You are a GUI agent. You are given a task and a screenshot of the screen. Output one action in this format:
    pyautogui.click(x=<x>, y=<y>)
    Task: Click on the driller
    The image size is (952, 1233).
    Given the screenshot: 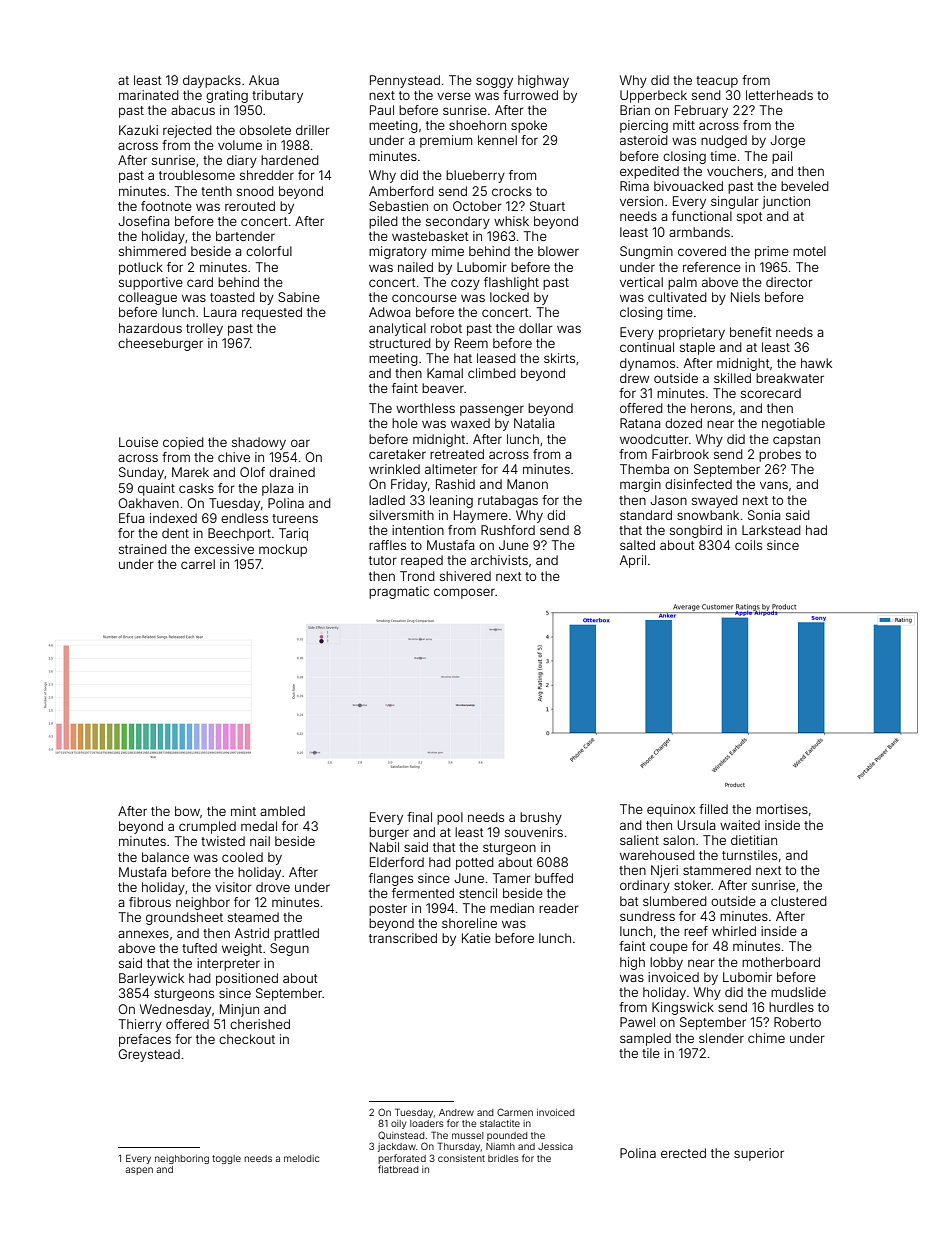 What is the action you would take?
    pyautogui.click(x=313, y=130)
